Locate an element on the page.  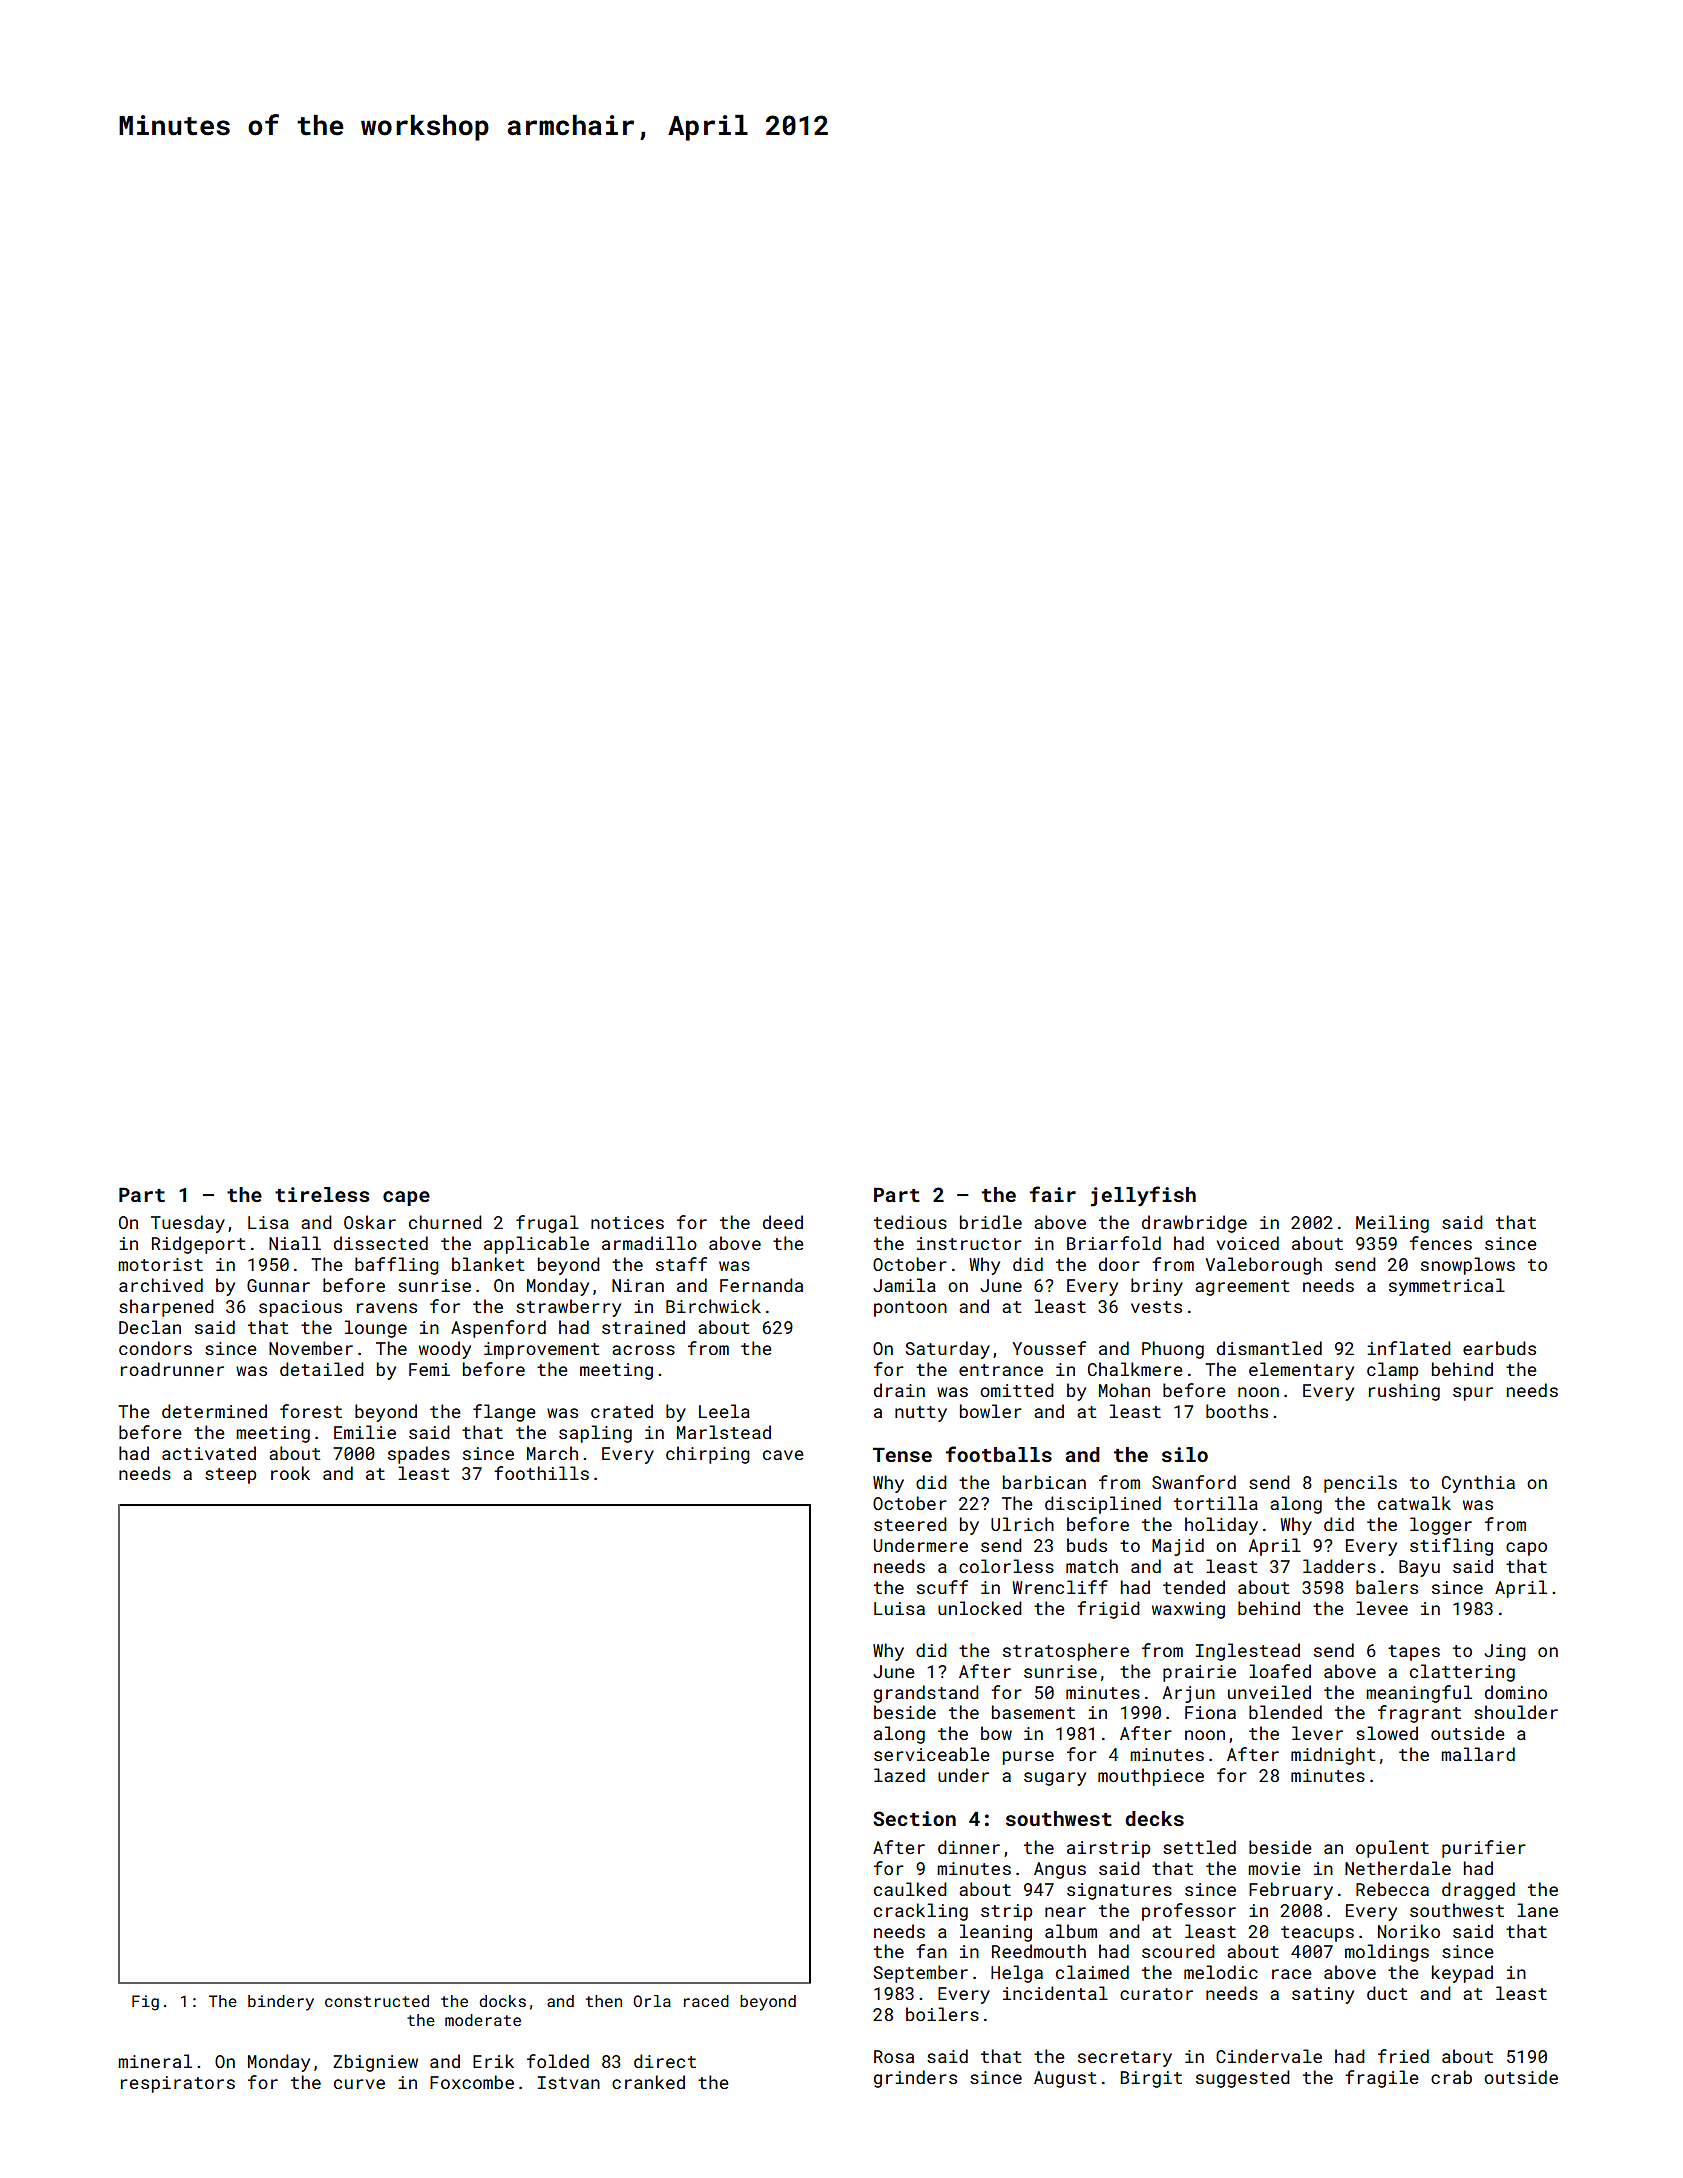
rushing is located at coordinates (1404, 1392).
